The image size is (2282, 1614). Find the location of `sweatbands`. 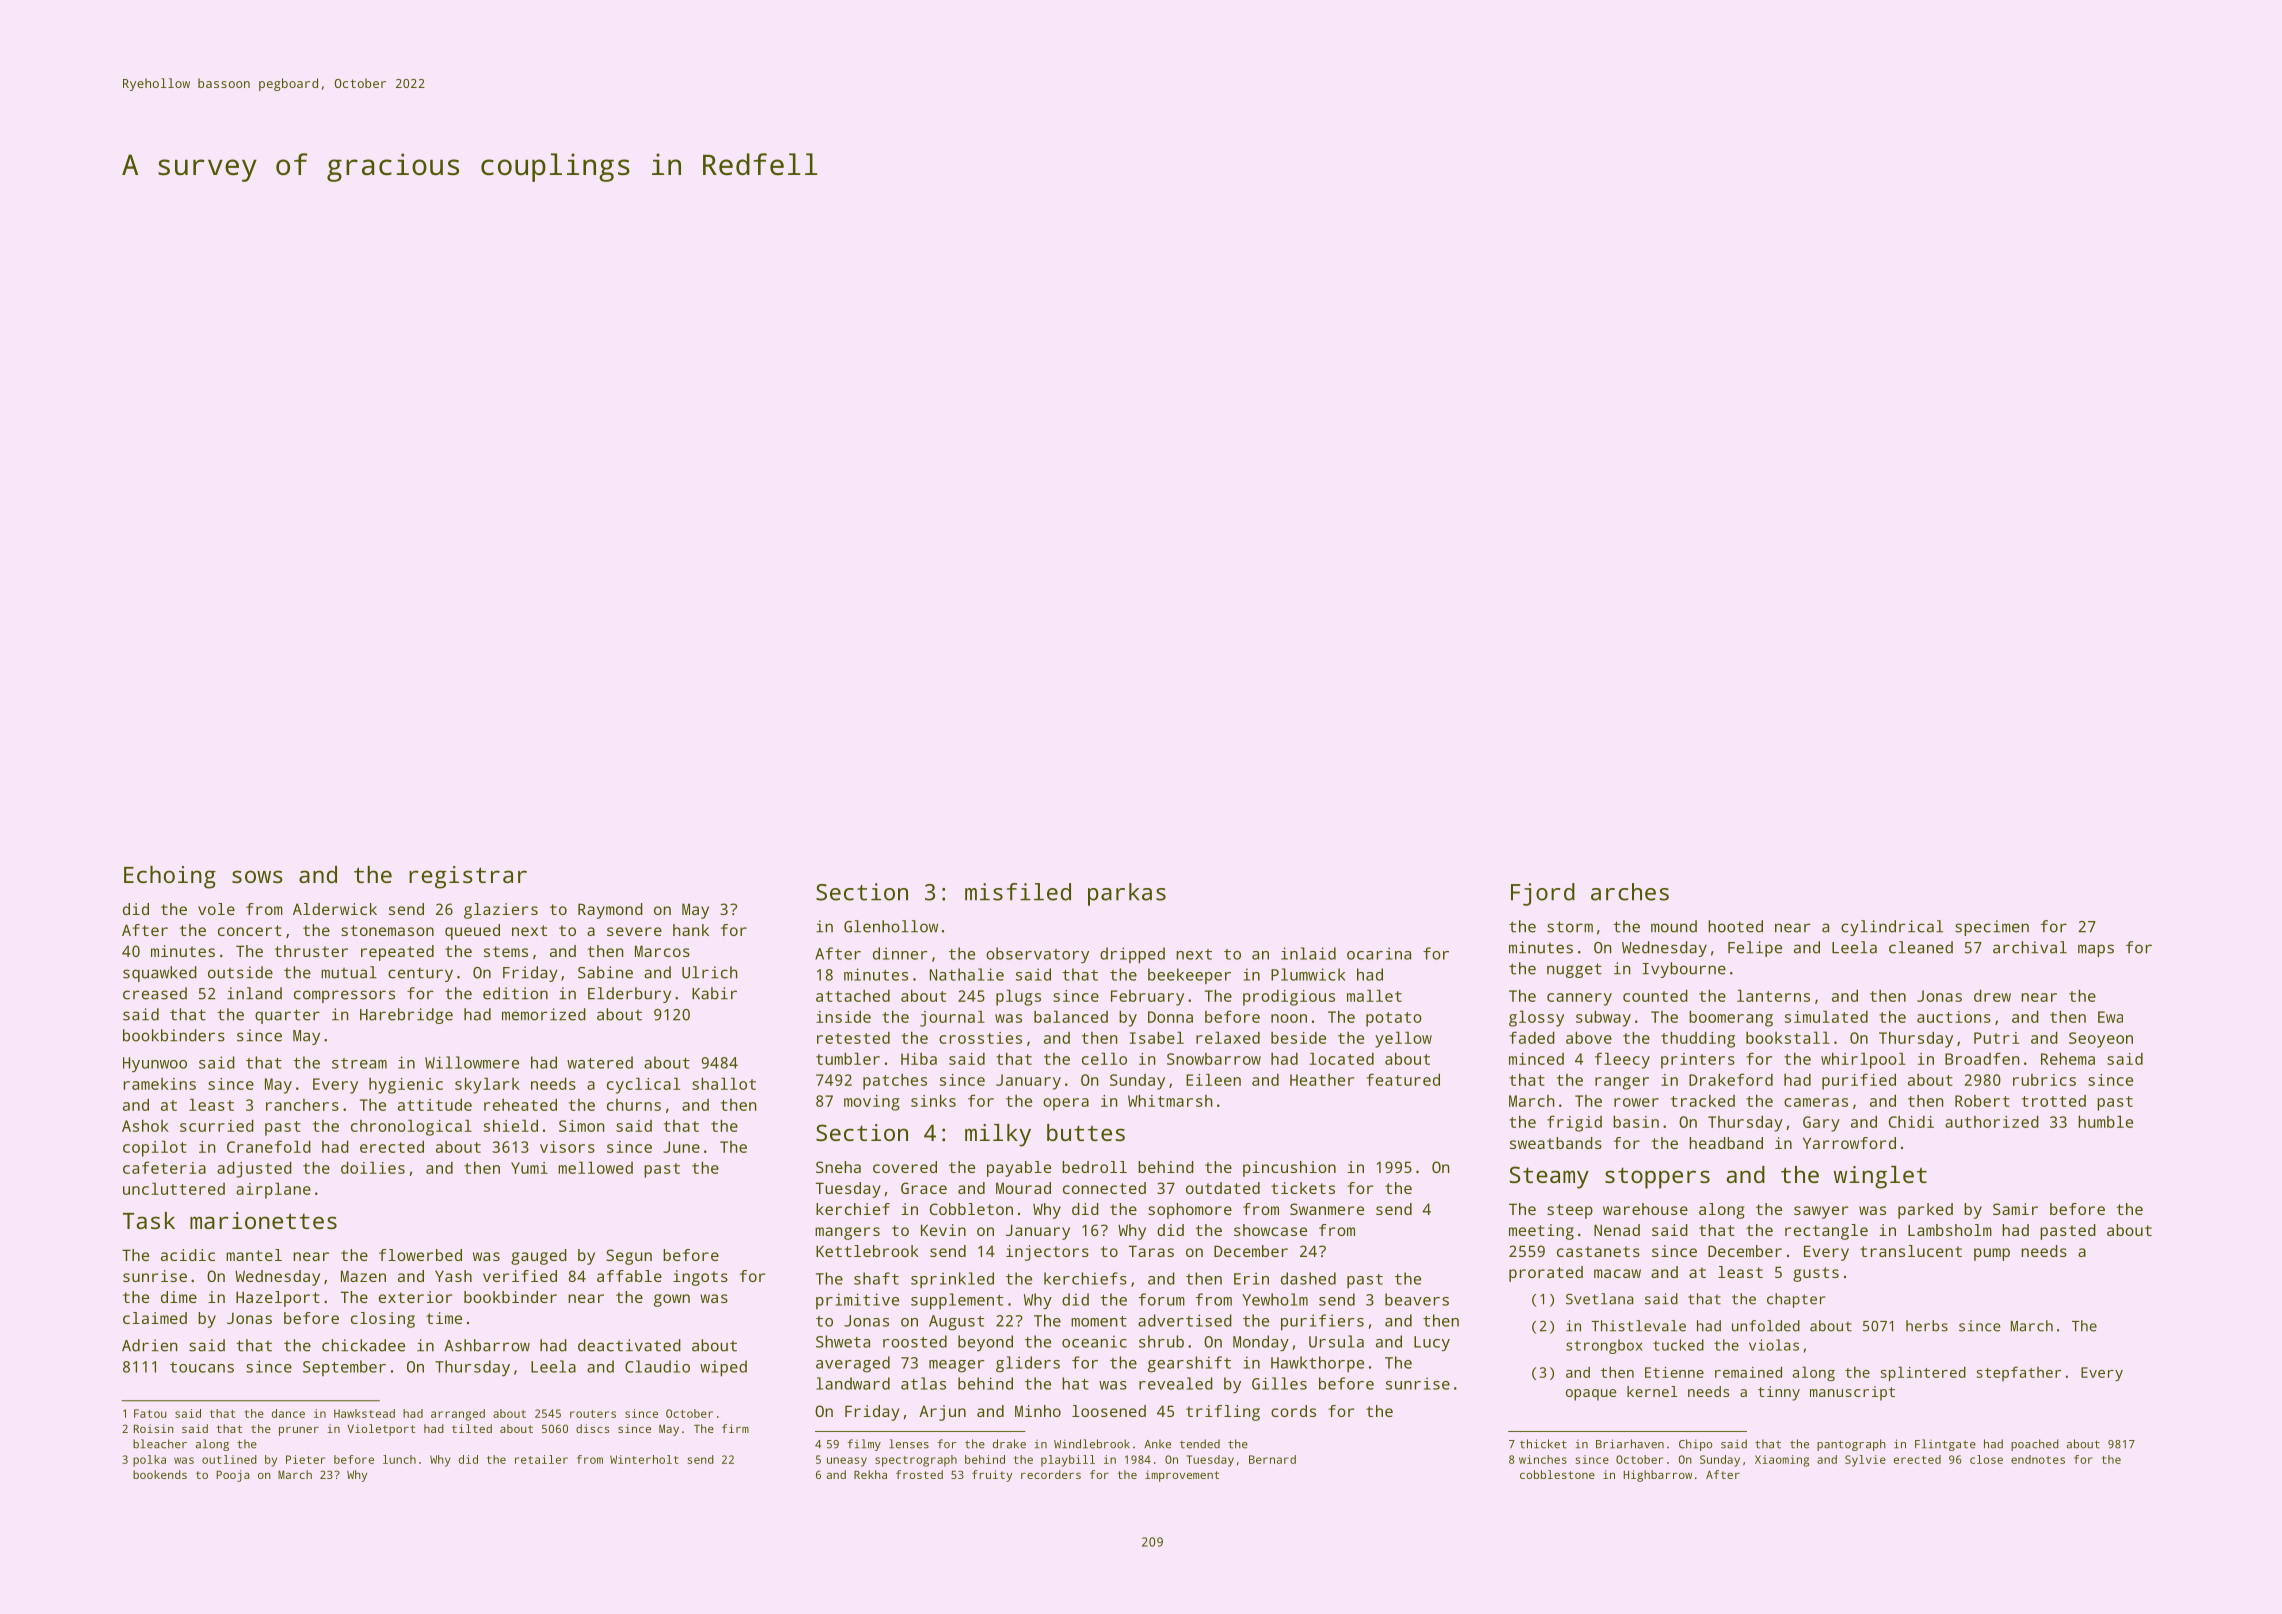

sweatbands is located at coordinates (1556, 1143).
